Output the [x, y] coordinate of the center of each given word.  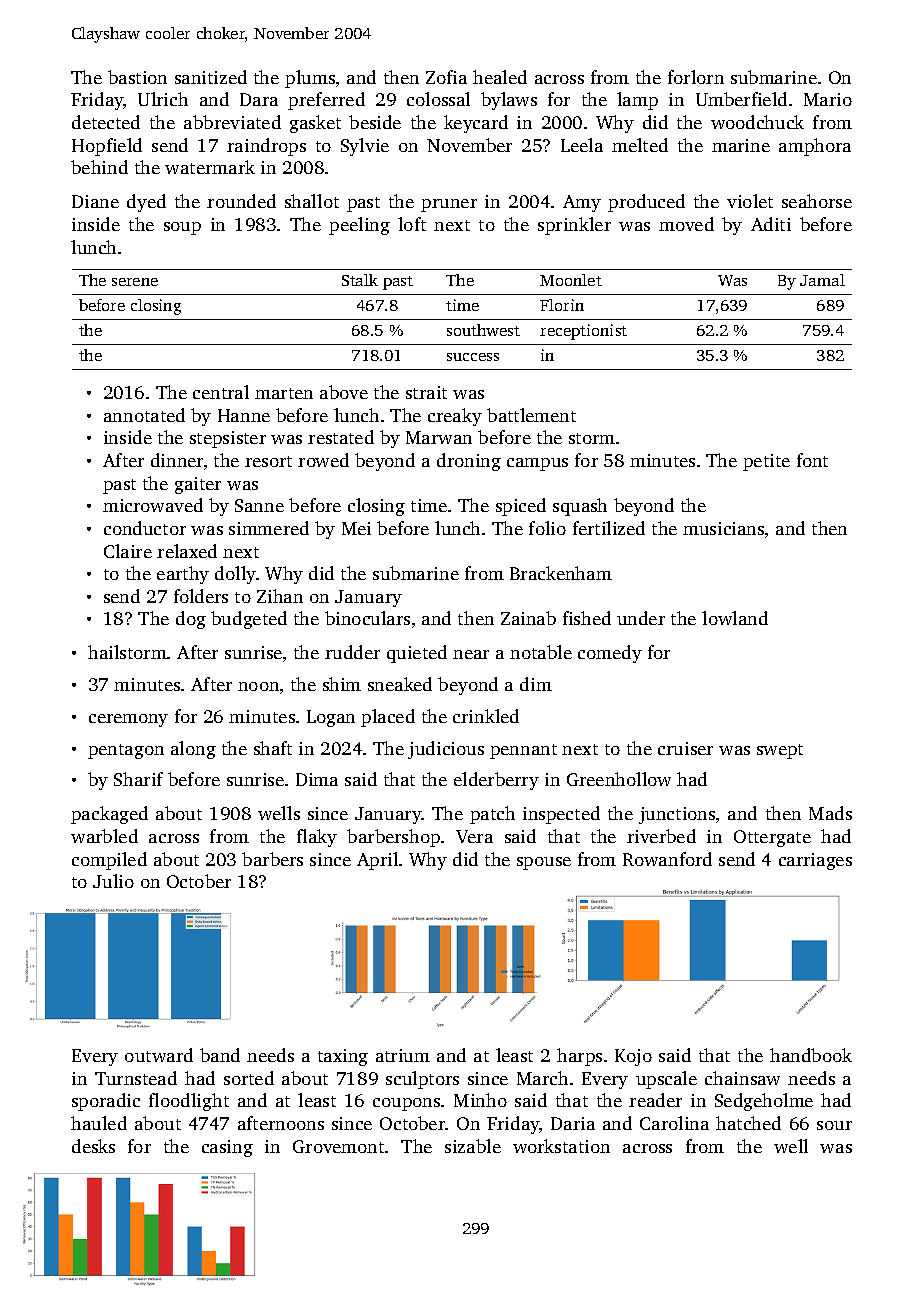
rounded [241, 201]
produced [646, 203]
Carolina [674, 1123]
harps [579, 1057]
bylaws [509, 101]
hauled [99, 1123]
